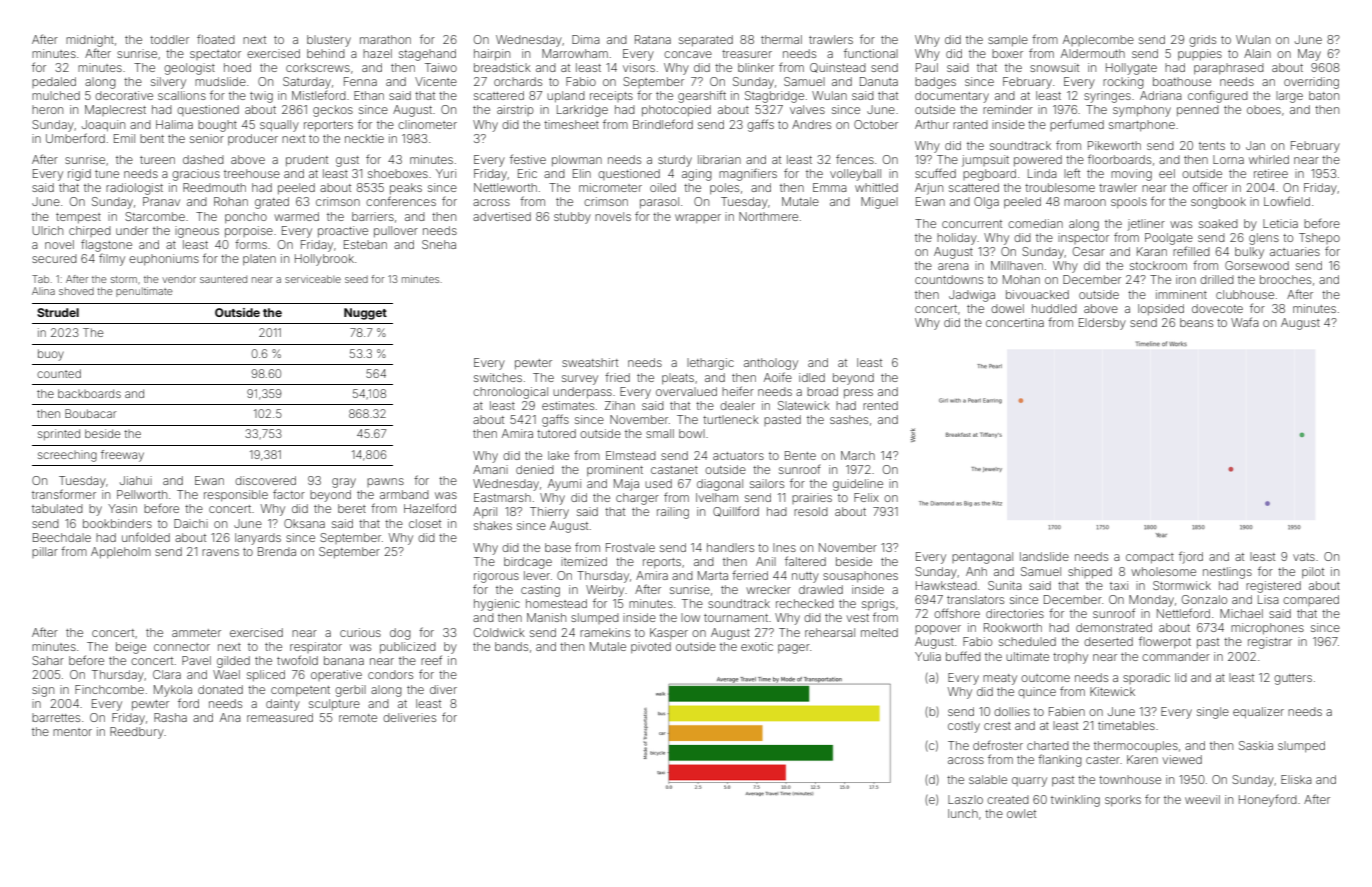 Image resolution: width=1372 pixels, height=887 pixels. What do you see at coordinates (89, 393) in the screenshot?
I see `backboards` at bounding box center [89, 393].
